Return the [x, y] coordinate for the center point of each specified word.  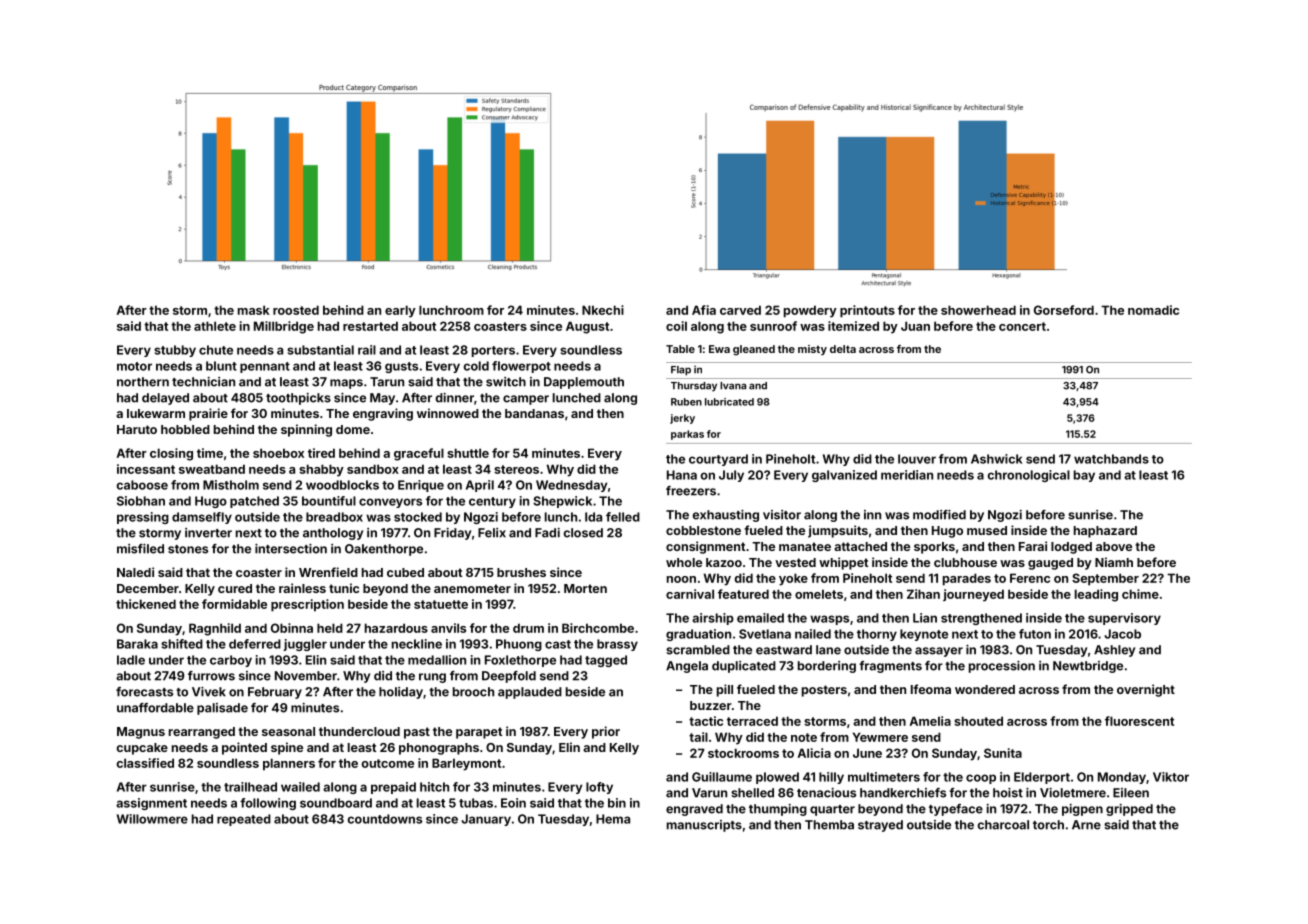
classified [145, 763]
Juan [915, 326]
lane [828, 650]
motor [134, 366]
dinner [455, 398]
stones [188, 549]
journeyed [973, 595]
